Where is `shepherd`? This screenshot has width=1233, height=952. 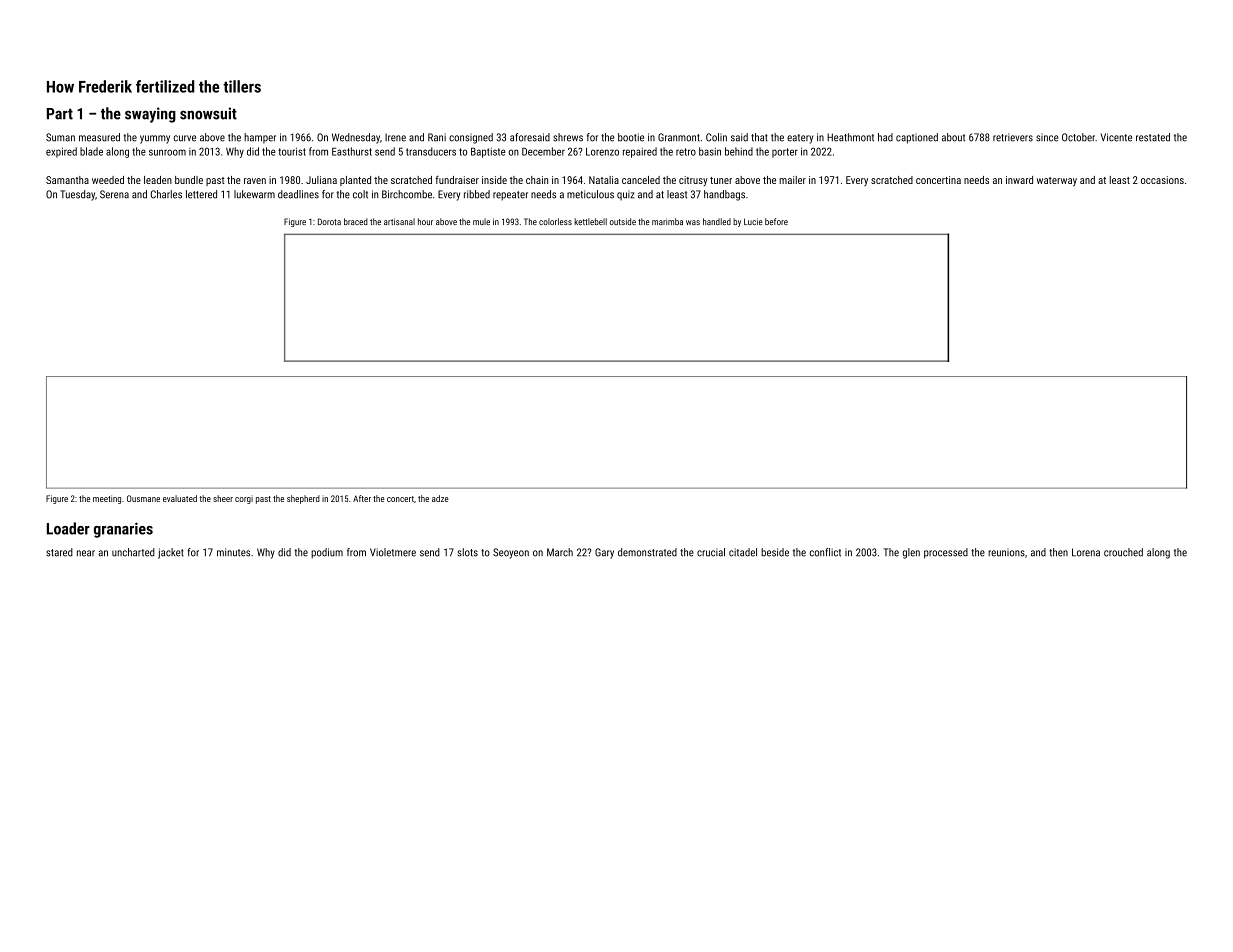
shepherd is located at coordinates (303, 499).
